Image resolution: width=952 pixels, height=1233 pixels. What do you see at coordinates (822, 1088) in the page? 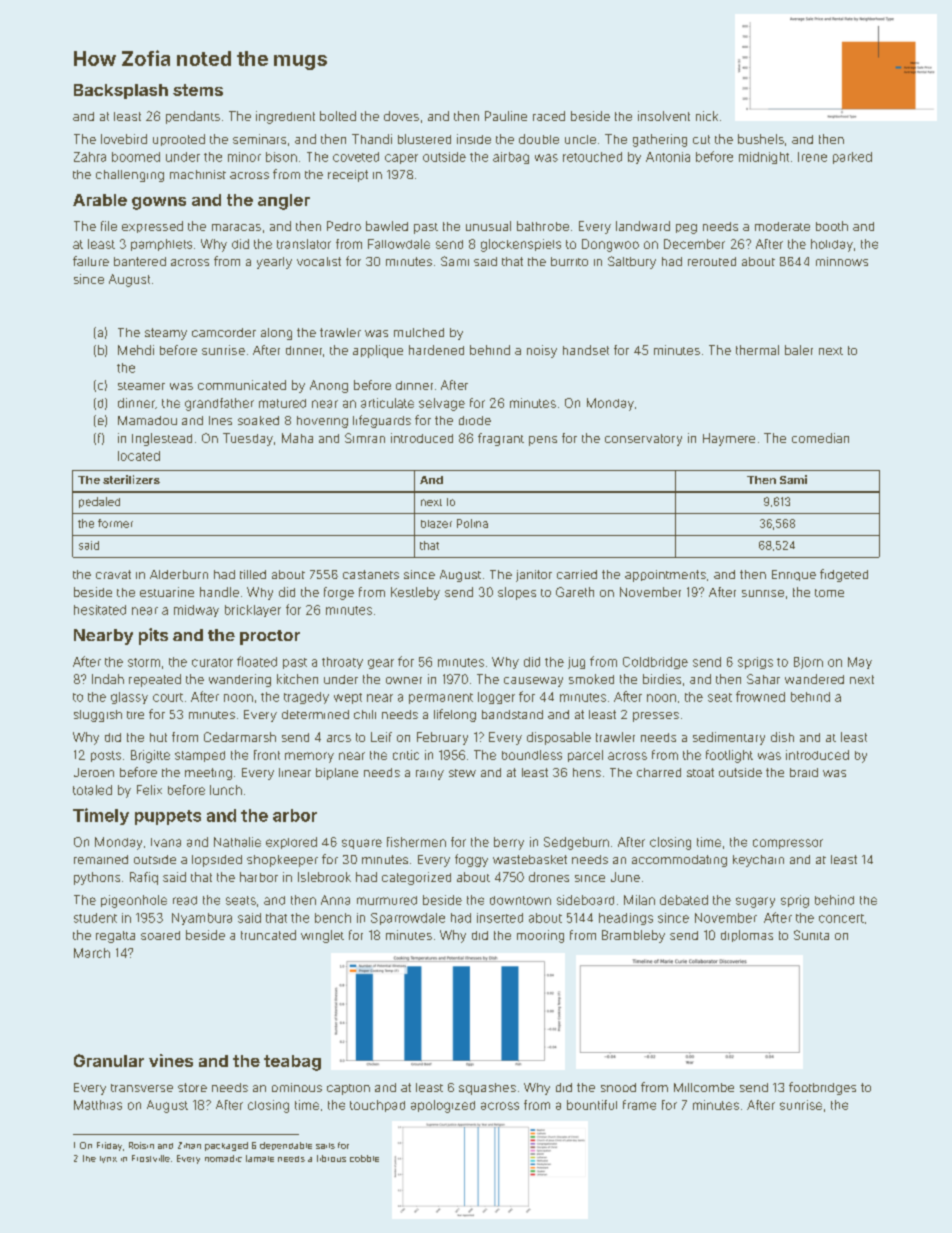
I see `footbridges` at bounding box center [822, 1088].
